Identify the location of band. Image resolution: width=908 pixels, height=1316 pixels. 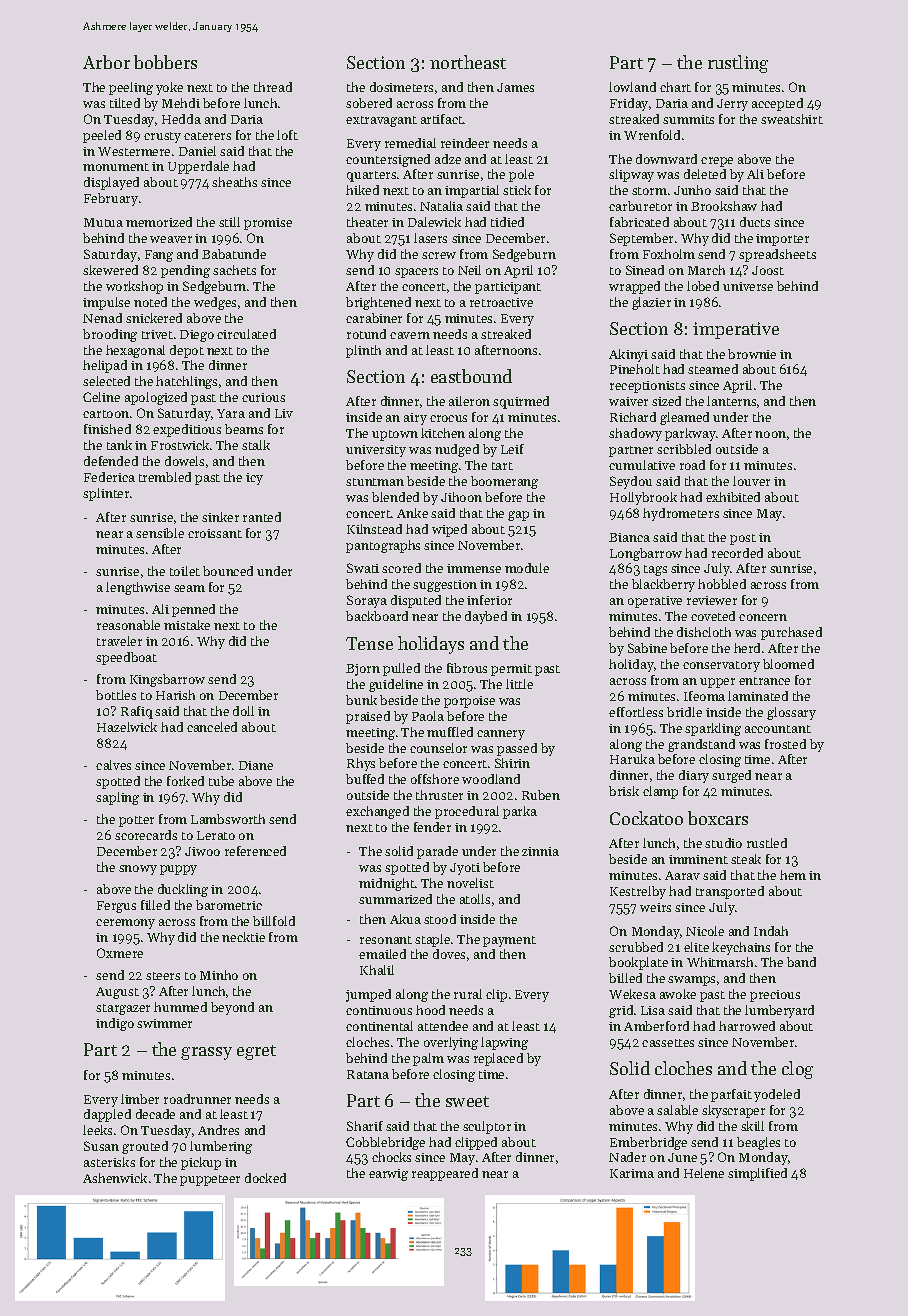
(801, 962).
